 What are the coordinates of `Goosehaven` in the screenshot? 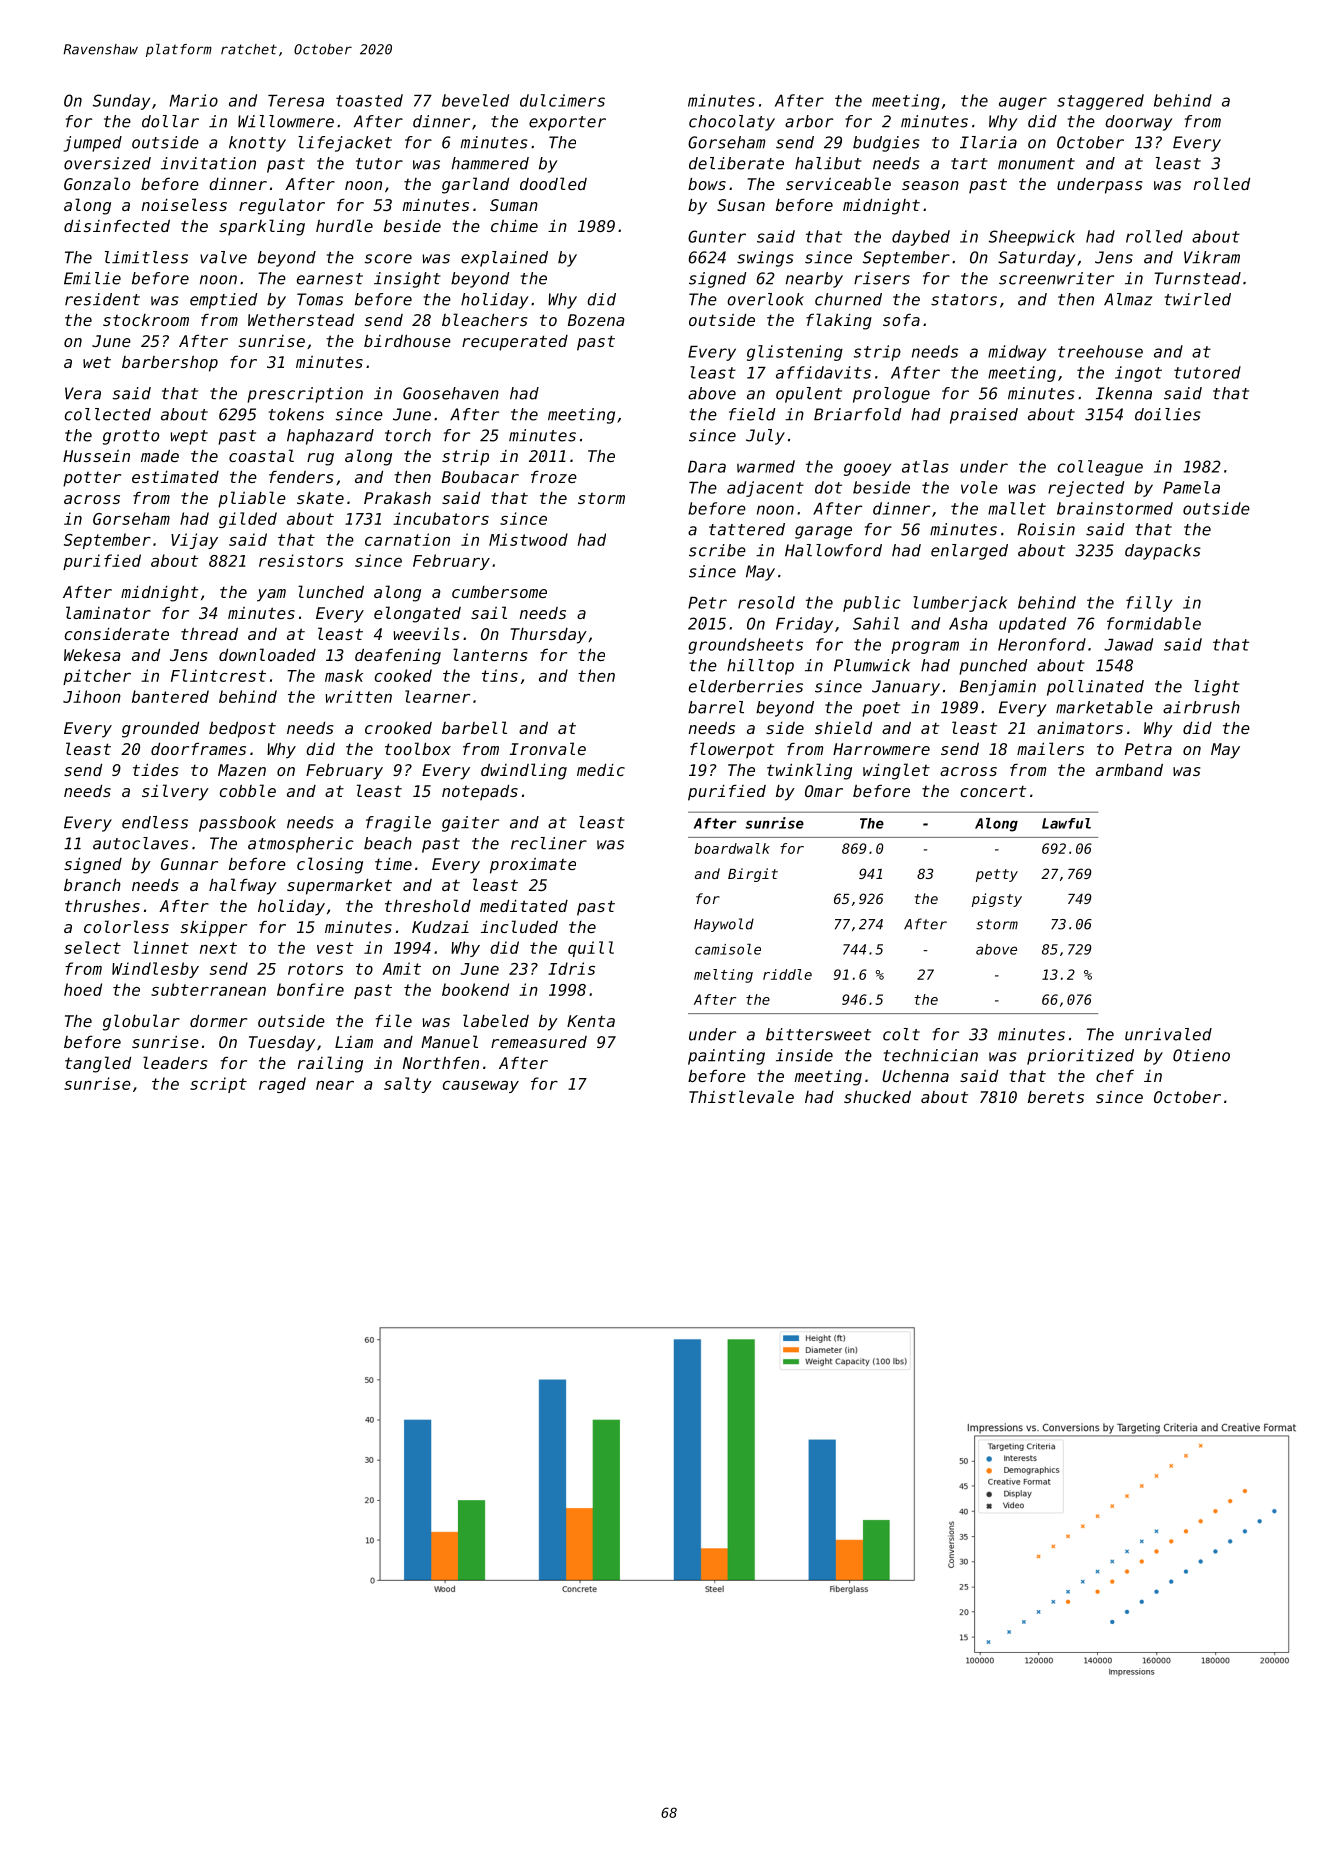 It's located at (451, 393).
